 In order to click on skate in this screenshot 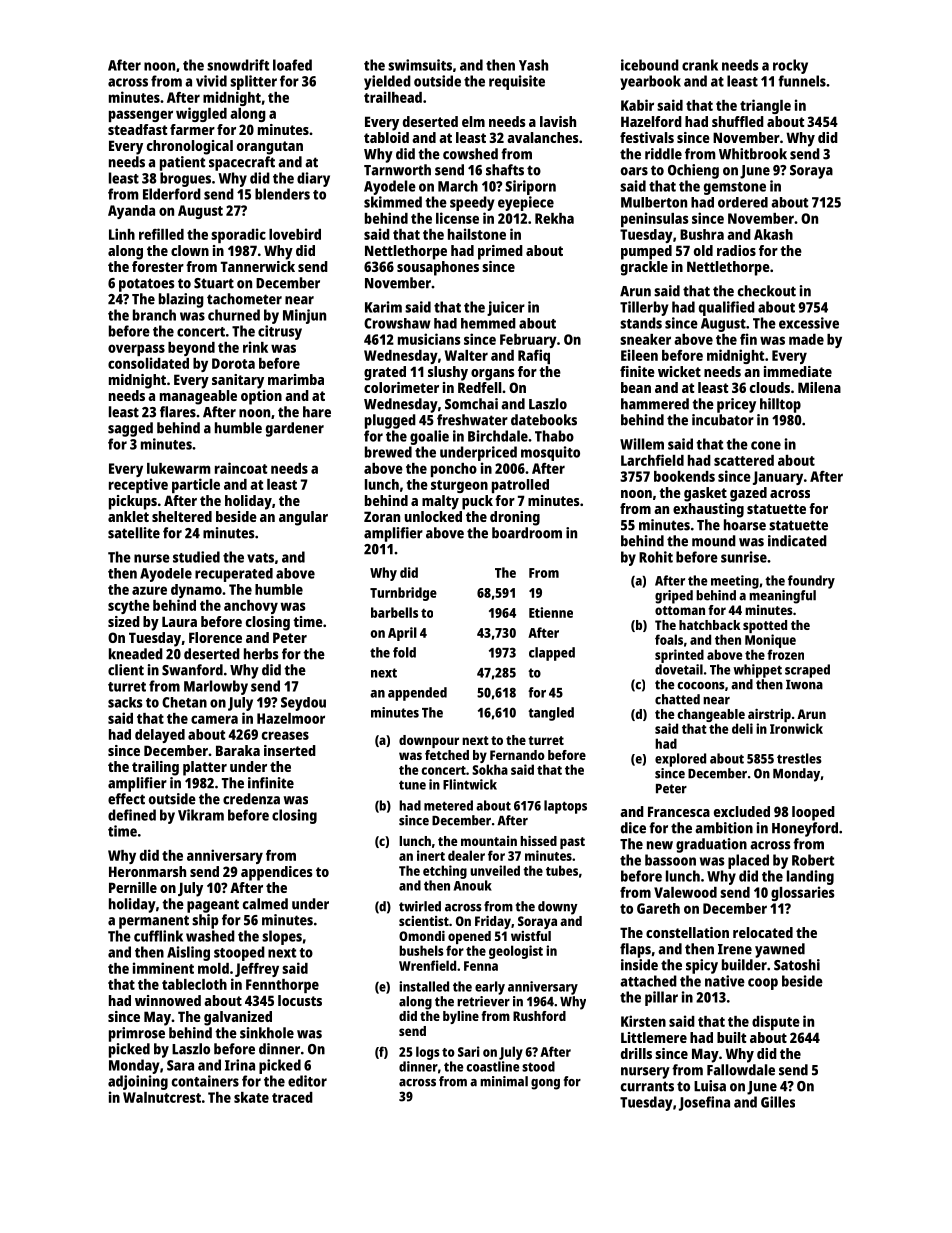, I will do `click(251, 1097)`.
